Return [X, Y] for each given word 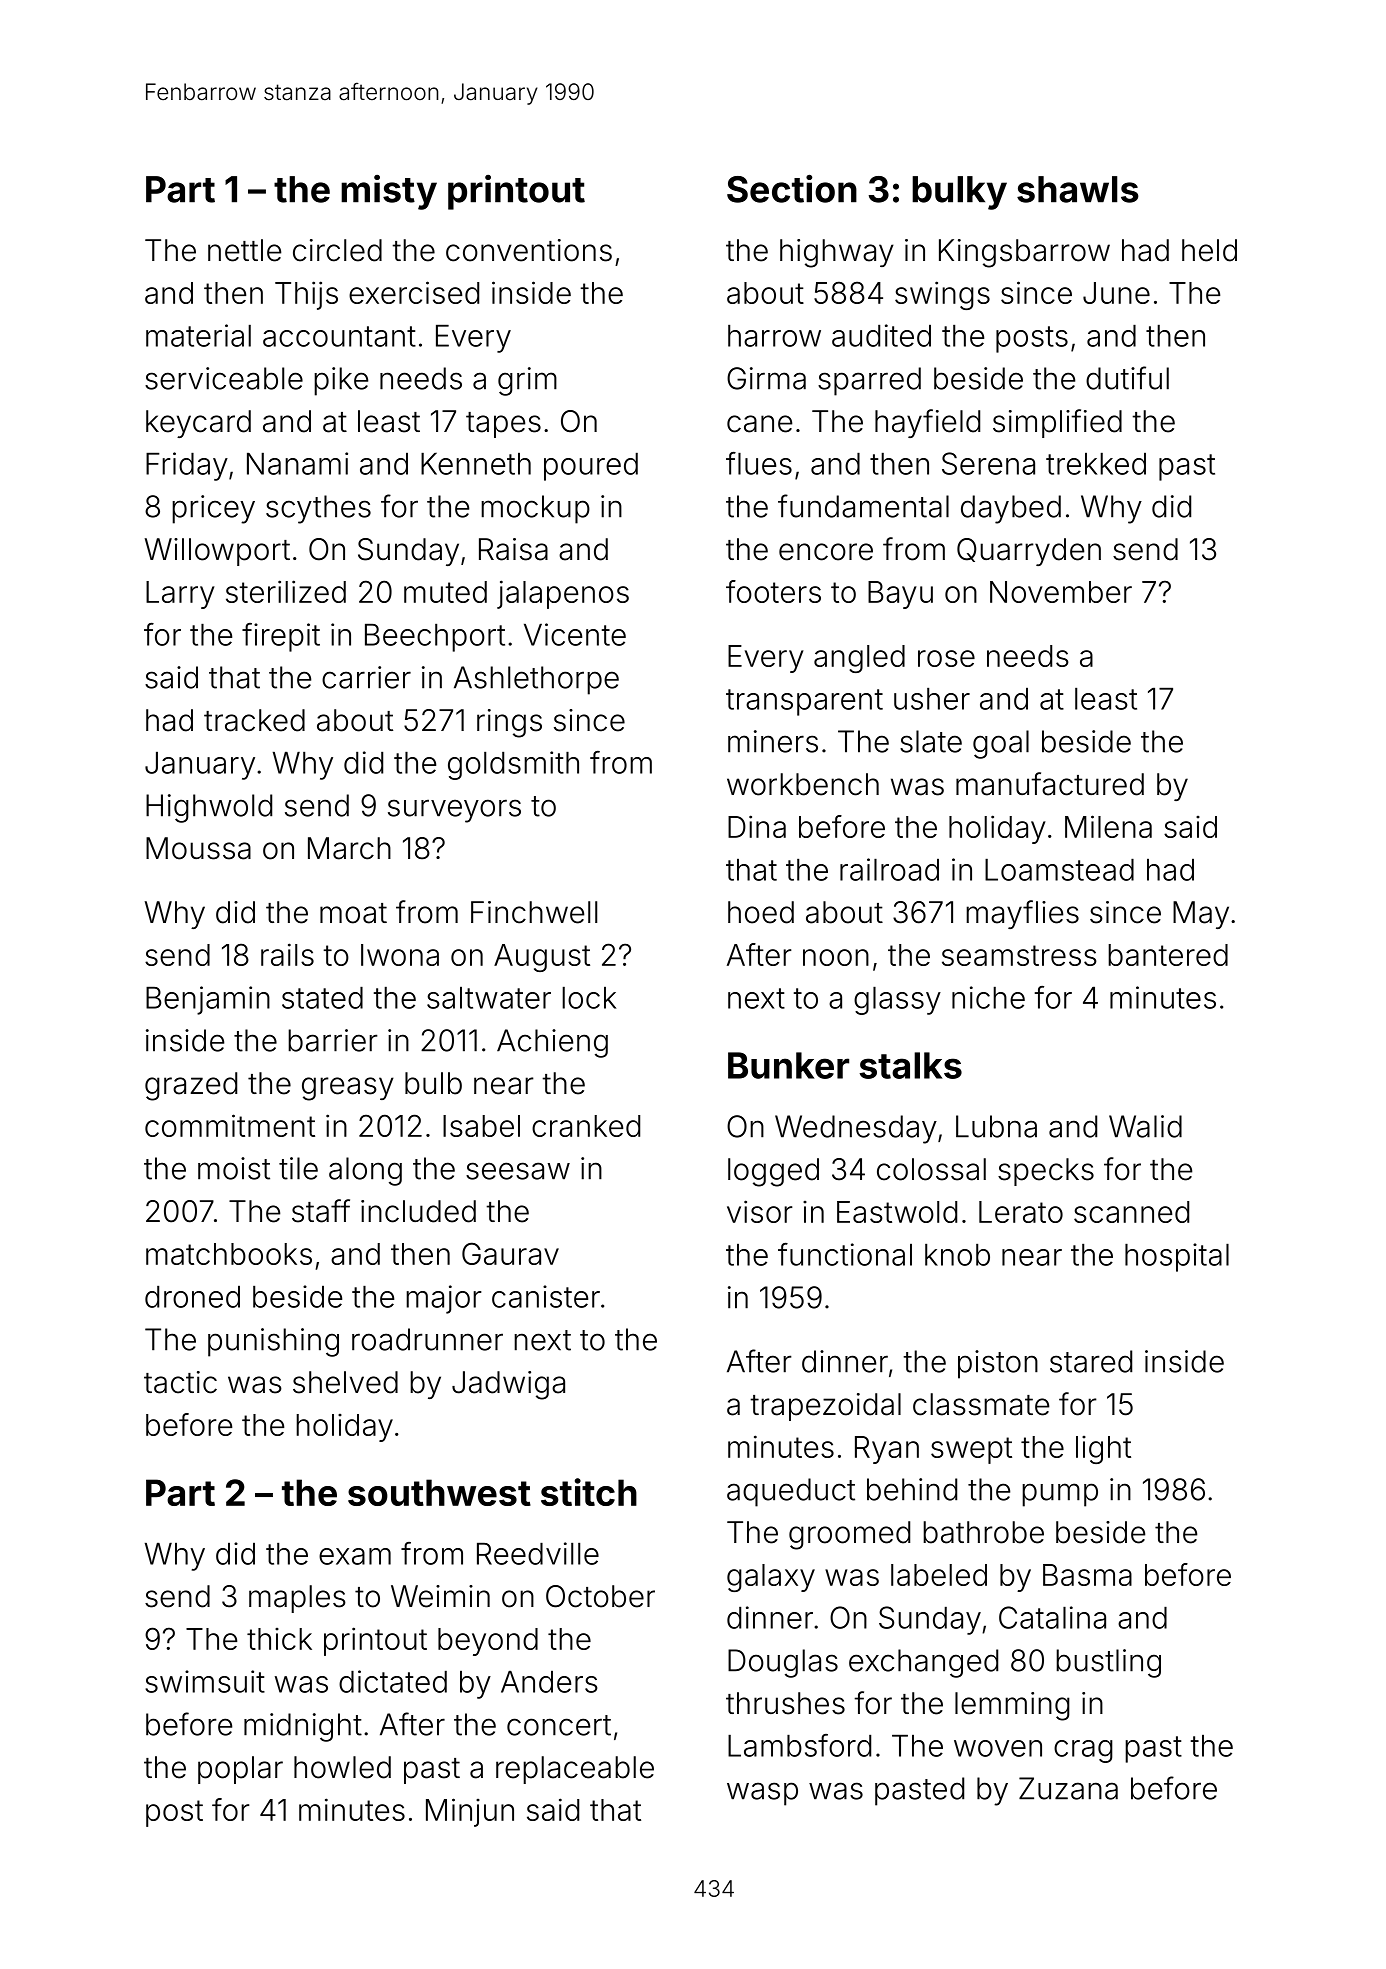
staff [321, 1211]
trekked [1096, 464]
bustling [1108, 1663]
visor [760, 1211]
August [542, 958]
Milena [1108, 826]
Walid [1145, 1126]
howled [342, 1767]
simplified [1057, 423]
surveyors [454, 811]
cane [759, 424]
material [198, 335]
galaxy [771, 1578]
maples [297, 1599]
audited [881, 335]
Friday [187, 466]
